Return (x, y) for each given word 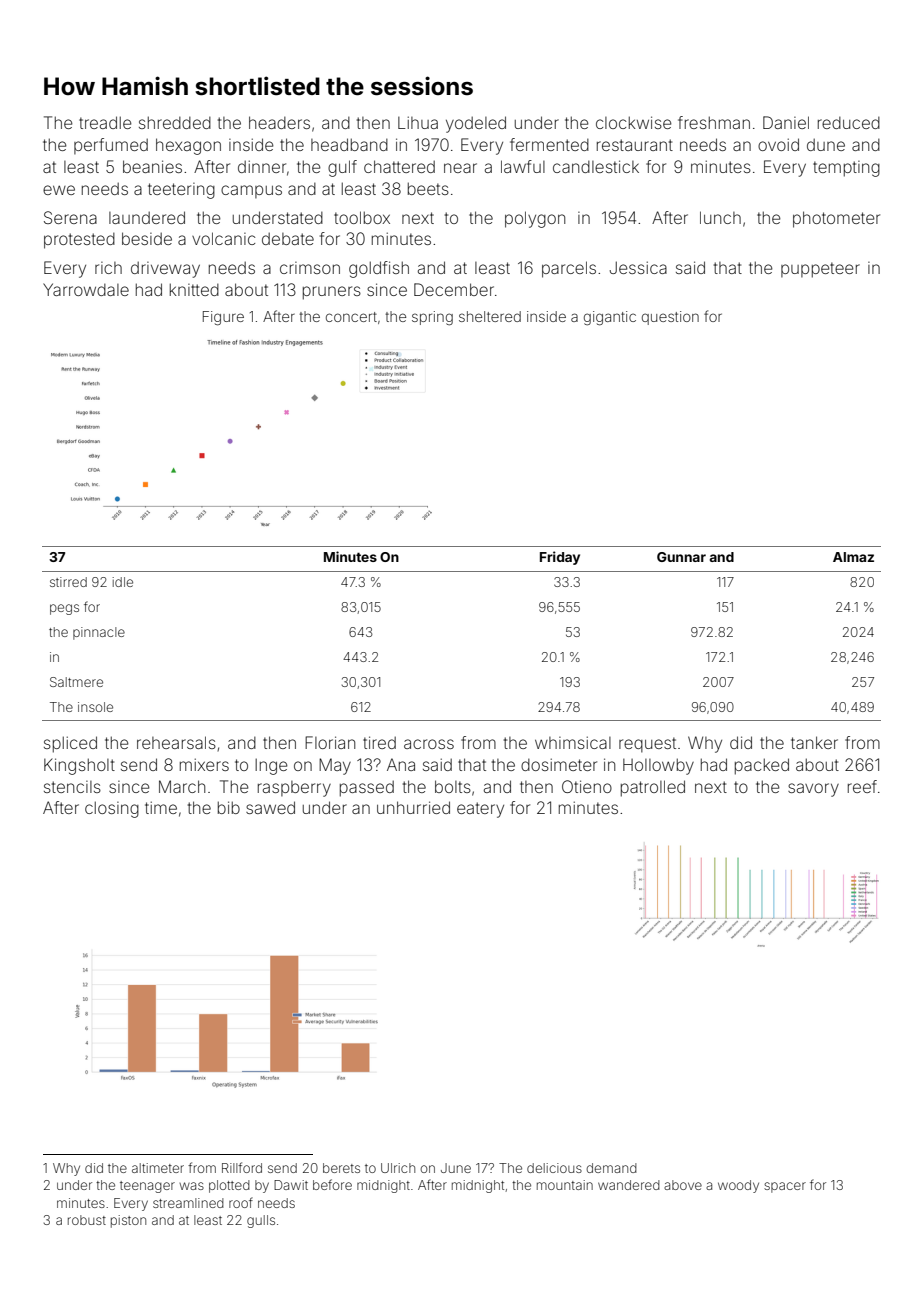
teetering (181, 191)
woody (738, 1186)
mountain (565, 1185)
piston (128, 1221)
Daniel (786, 122)
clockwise (634, 122)
